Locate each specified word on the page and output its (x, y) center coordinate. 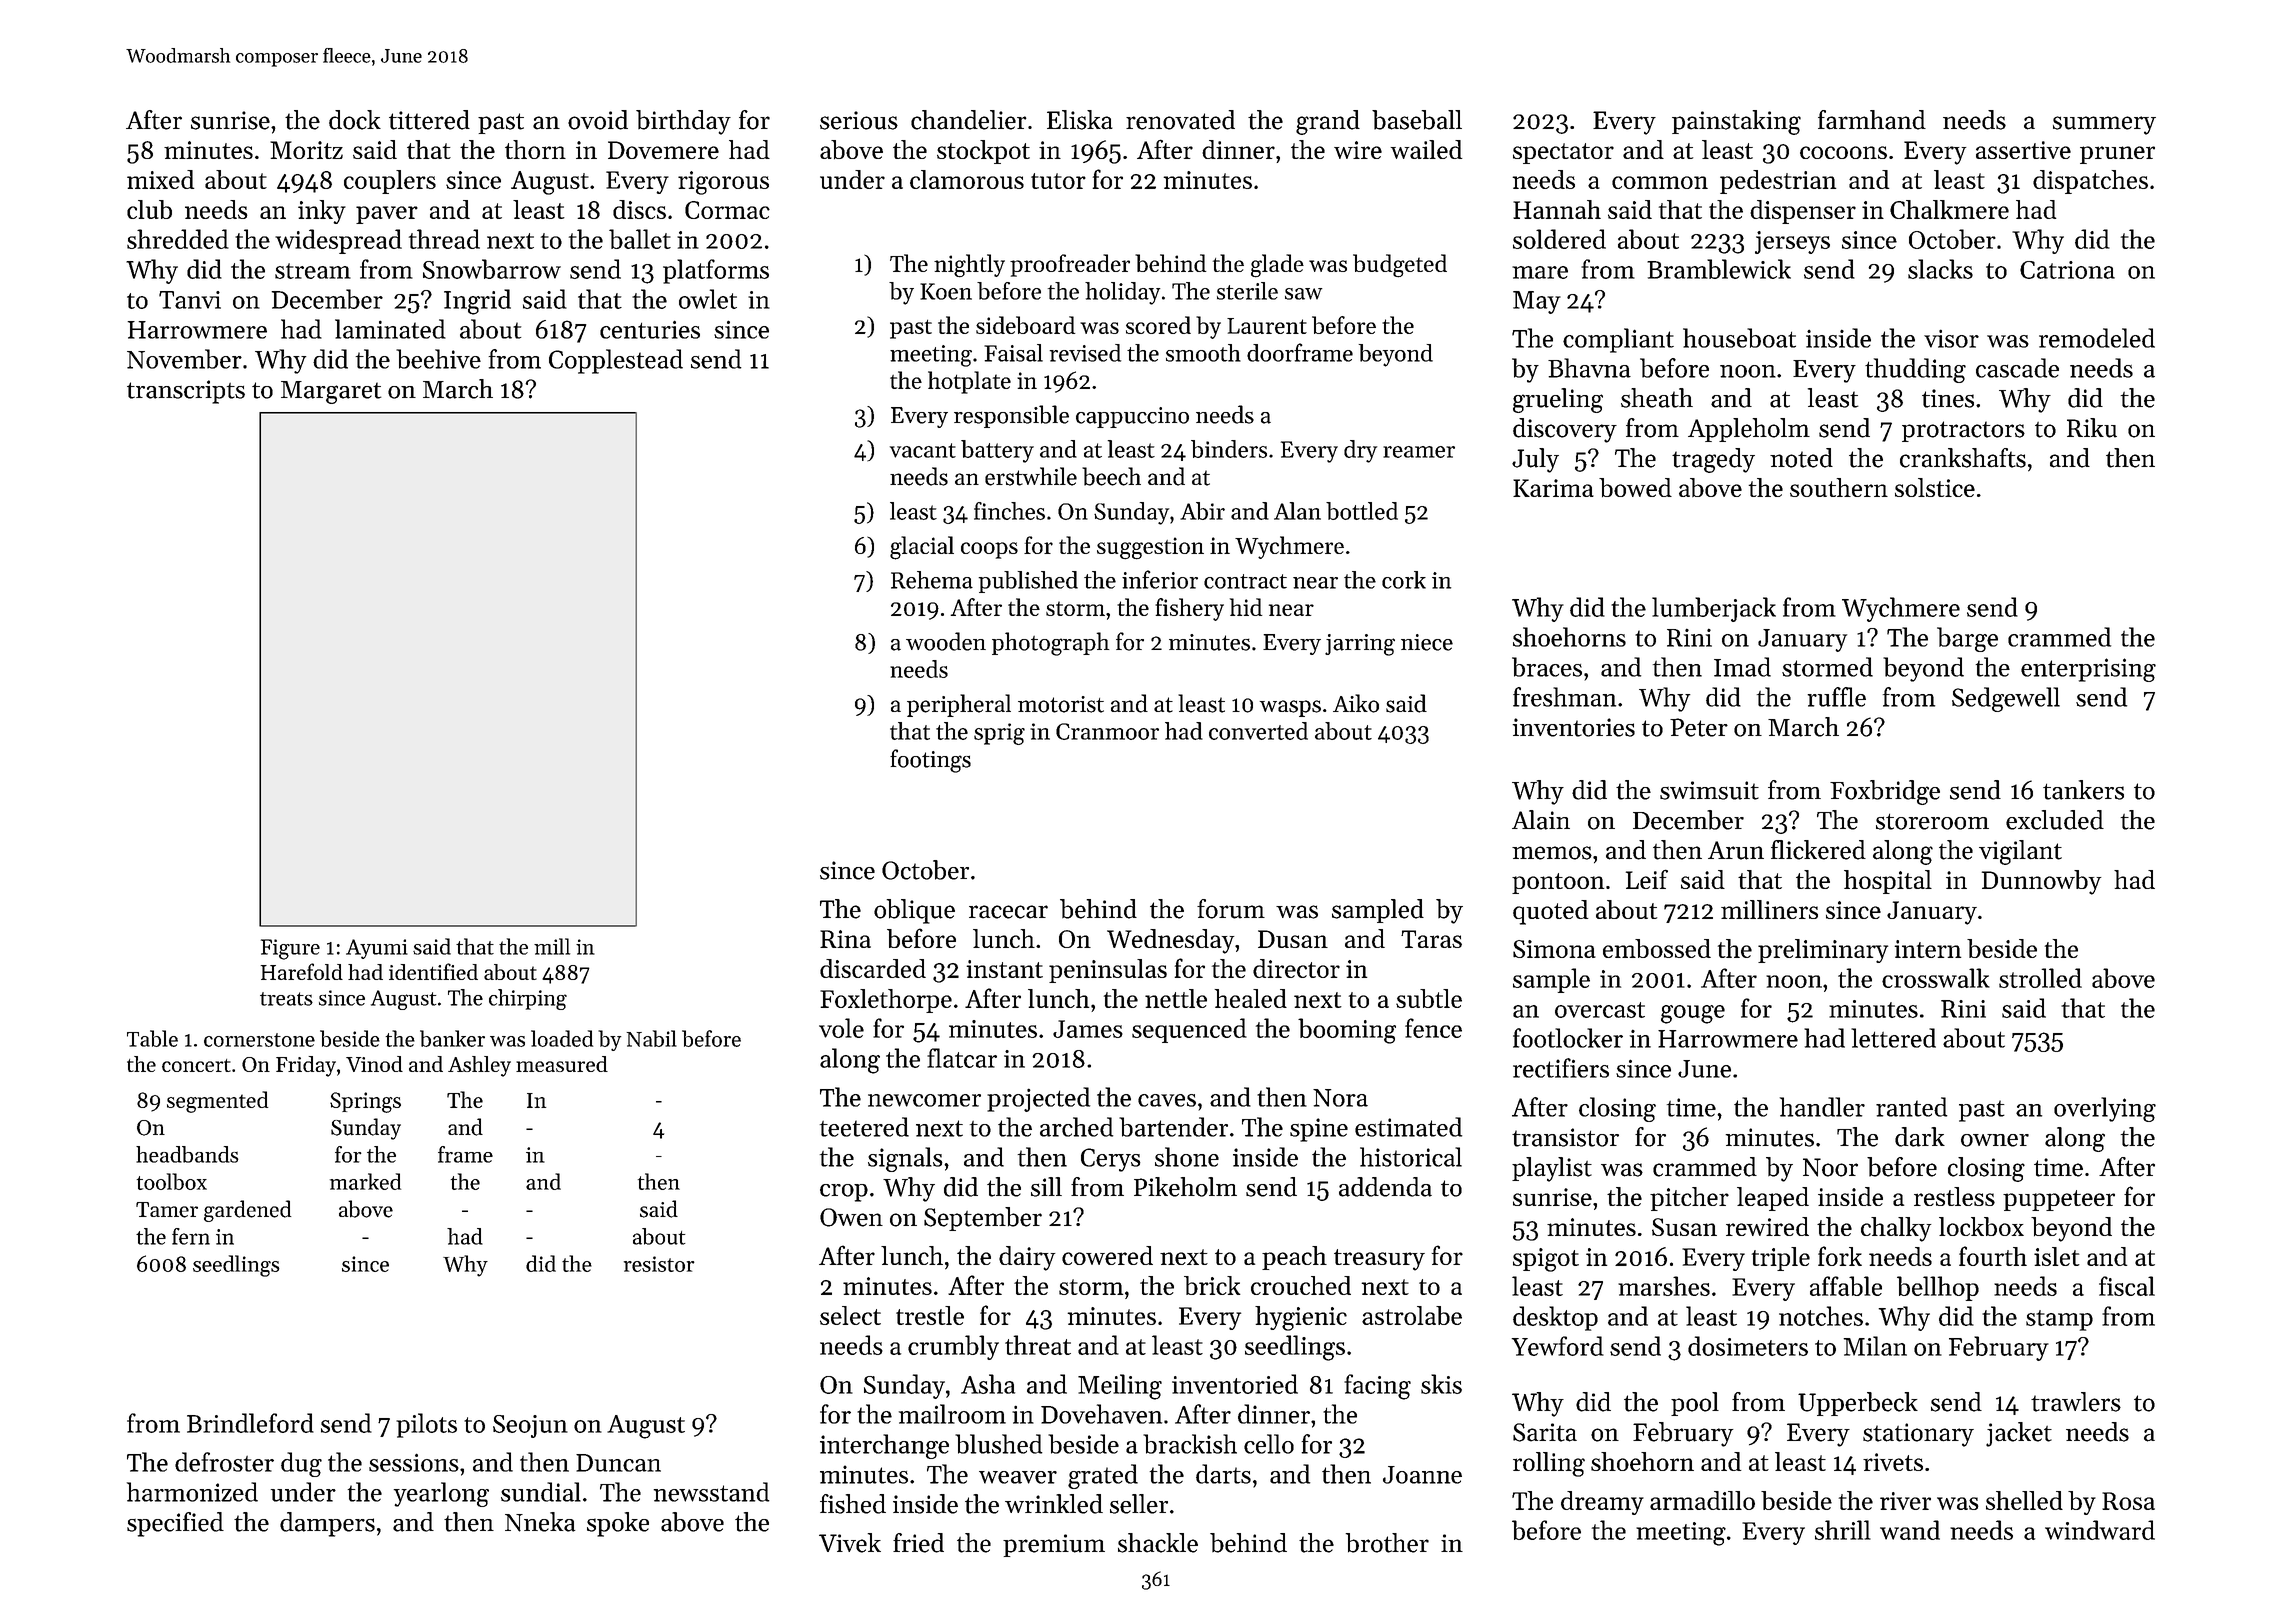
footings (930, 761)
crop (844, 1193)
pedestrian (1778, 182)
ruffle (1836, 697)
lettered (1893, 1038)
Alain (1541, 820)
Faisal (1013, 353)
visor (1951, 338)
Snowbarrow (492, 269)
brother (1387, 1543)
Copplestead (616, 361)
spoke (618, 1524)
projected (1038, 1099)
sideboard (1025, 325)
